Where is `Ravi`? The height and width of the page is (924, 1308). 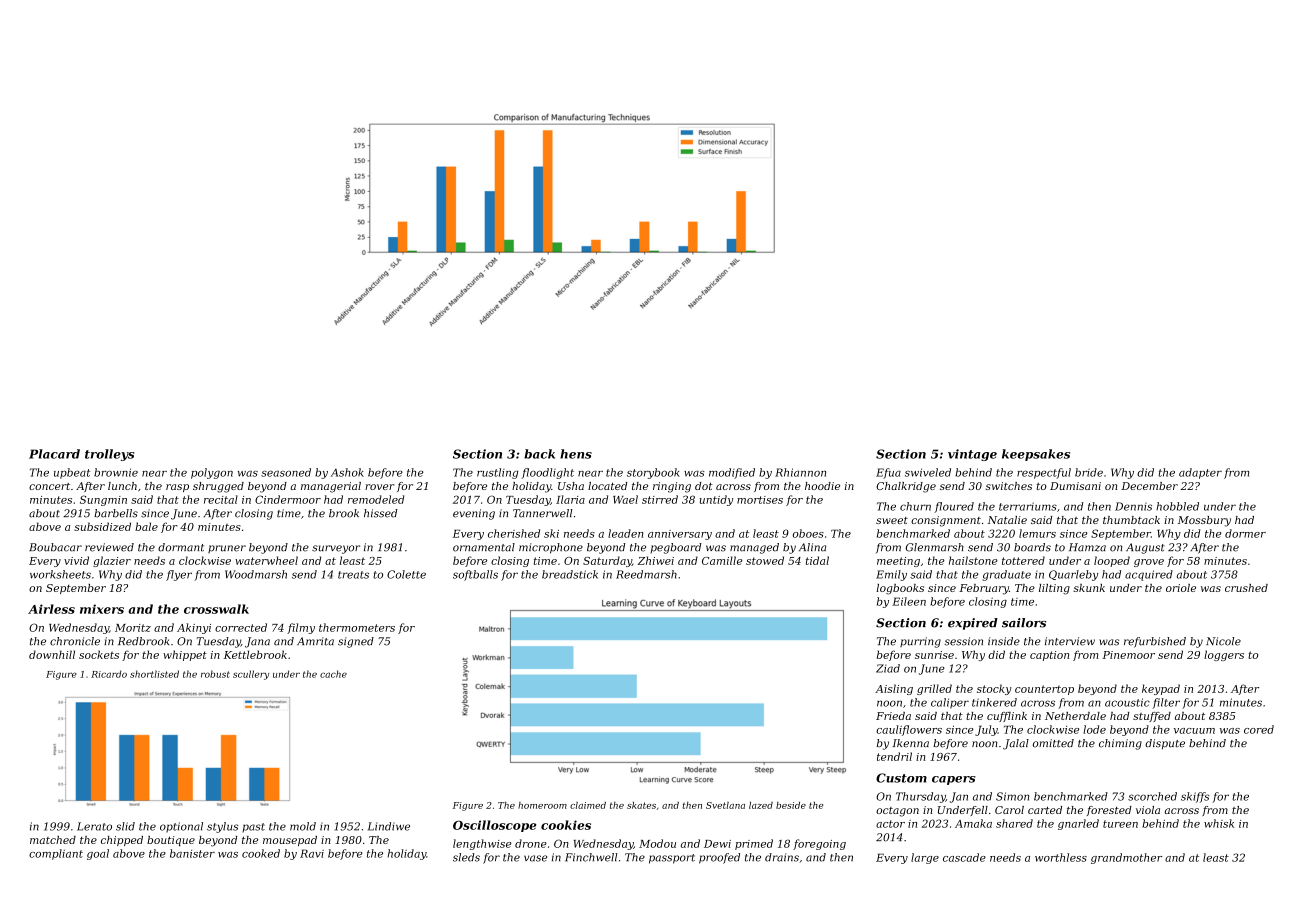 Ravi is located at coordinates (312, 853).
